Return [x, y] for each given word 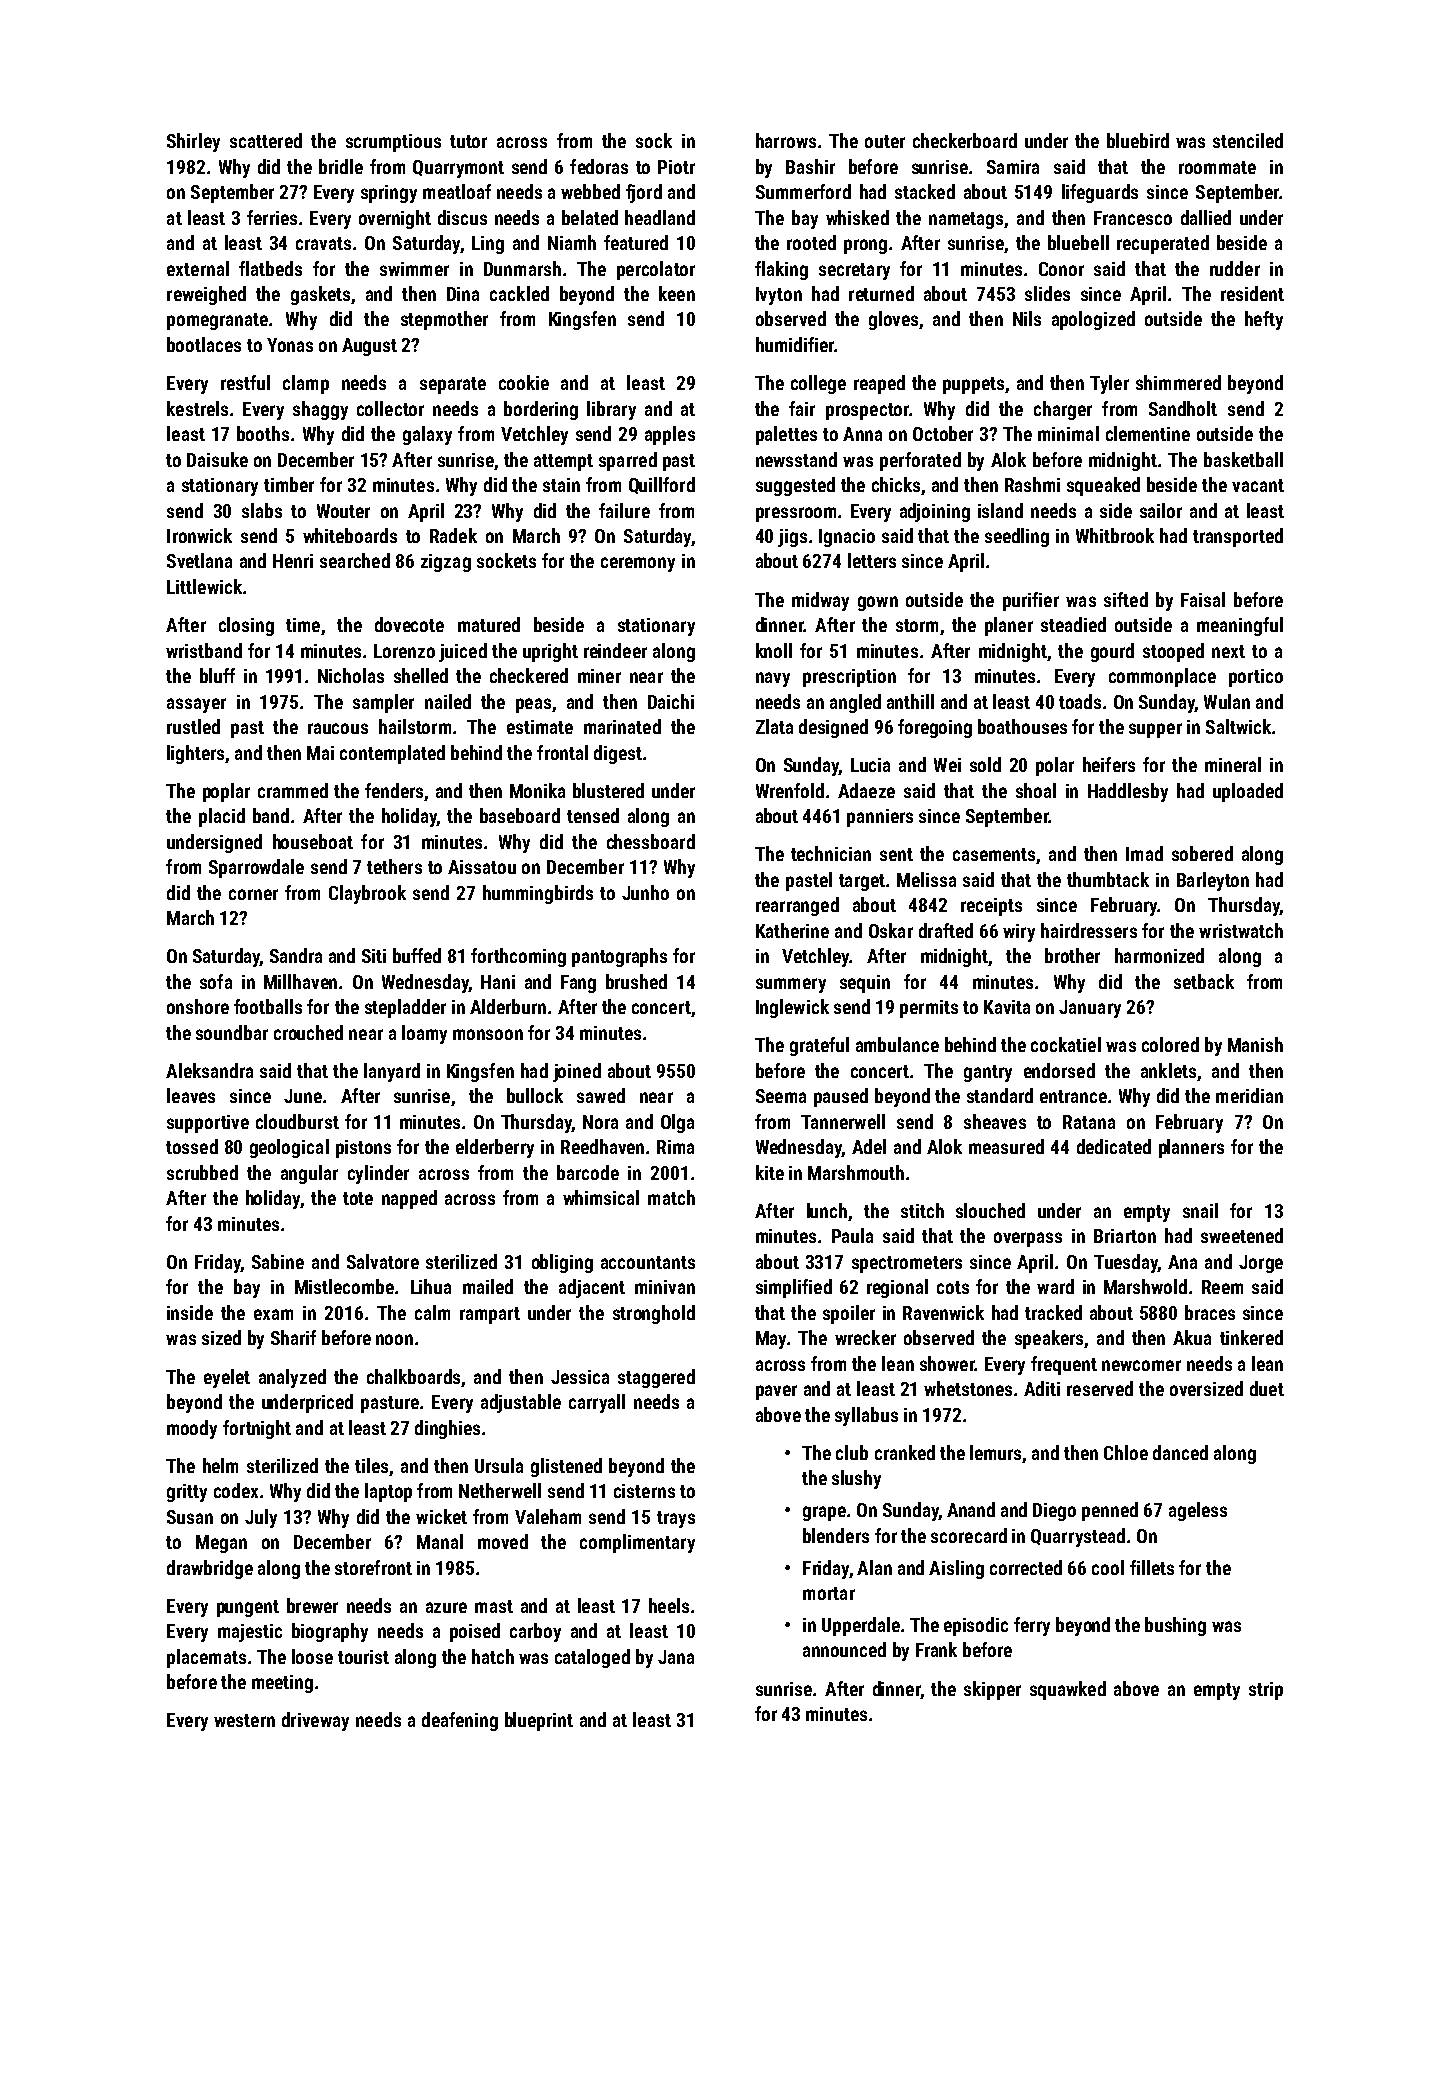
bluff [217, 675]
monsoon [488, 1034]
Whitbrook [1115, 535]
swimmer [414, 269]
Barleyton [1213, 881]
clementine [1148, 433]
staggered [656, 1378]
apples [670, 435]
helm [220, 1465]
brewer [312, 1605]
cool [1108, 1567]
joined [577, 1072]
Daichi [671, 701]
